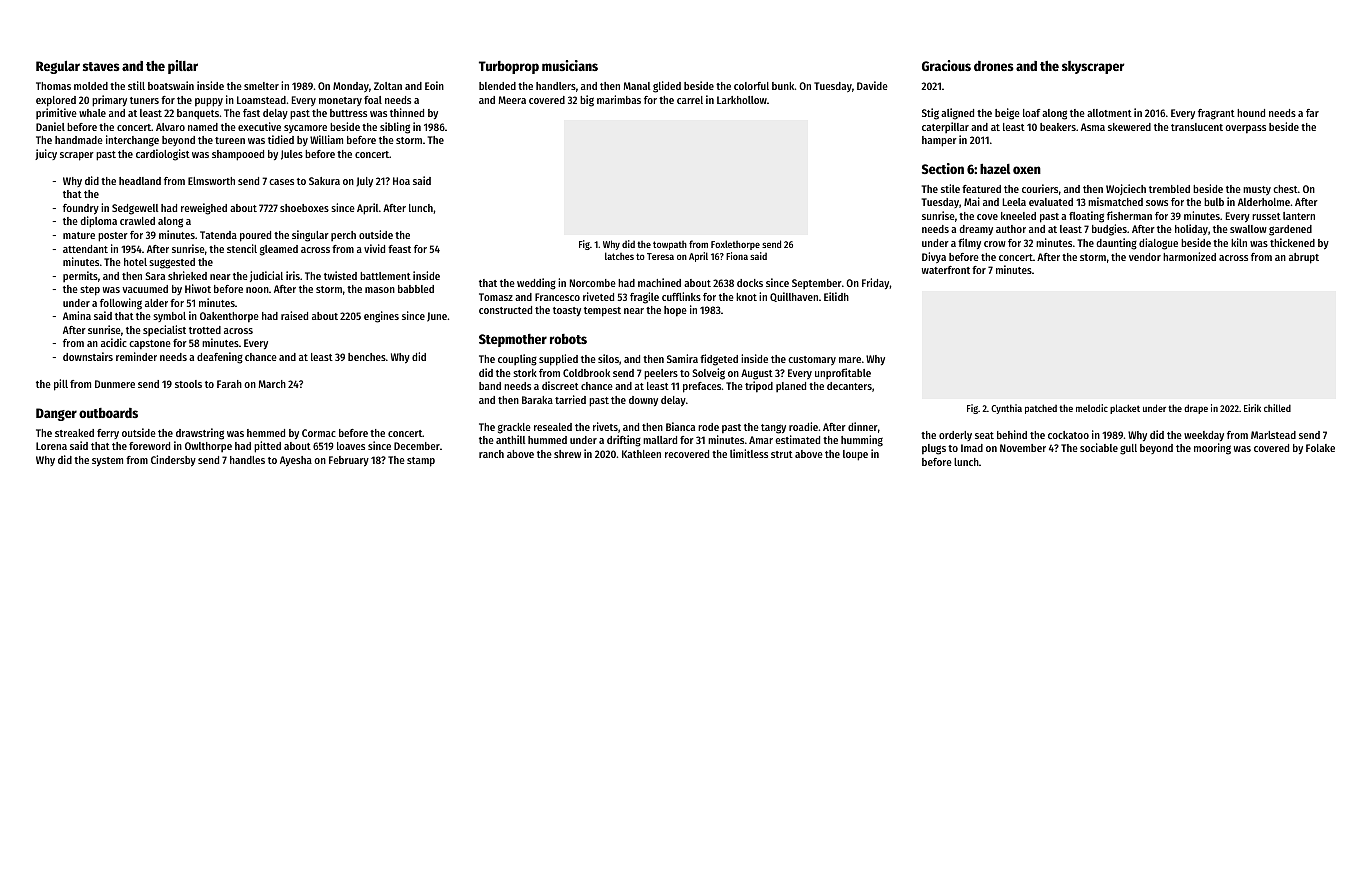 This image has height=887, width=1372. I want to click on staves, so click(101, 66).
